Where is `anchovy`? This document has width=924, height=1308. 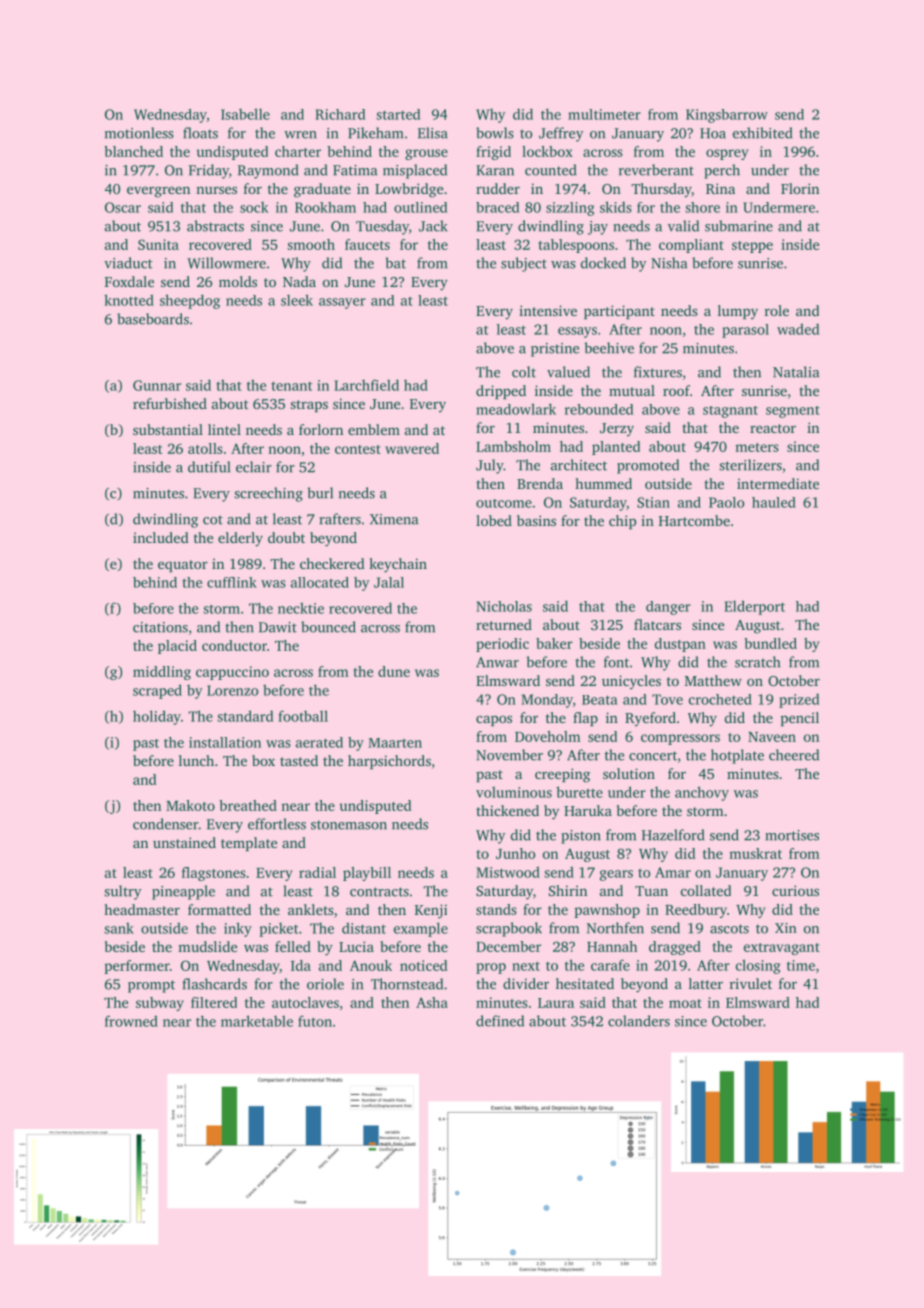
anchovy is located at coordinates (702, 793).
